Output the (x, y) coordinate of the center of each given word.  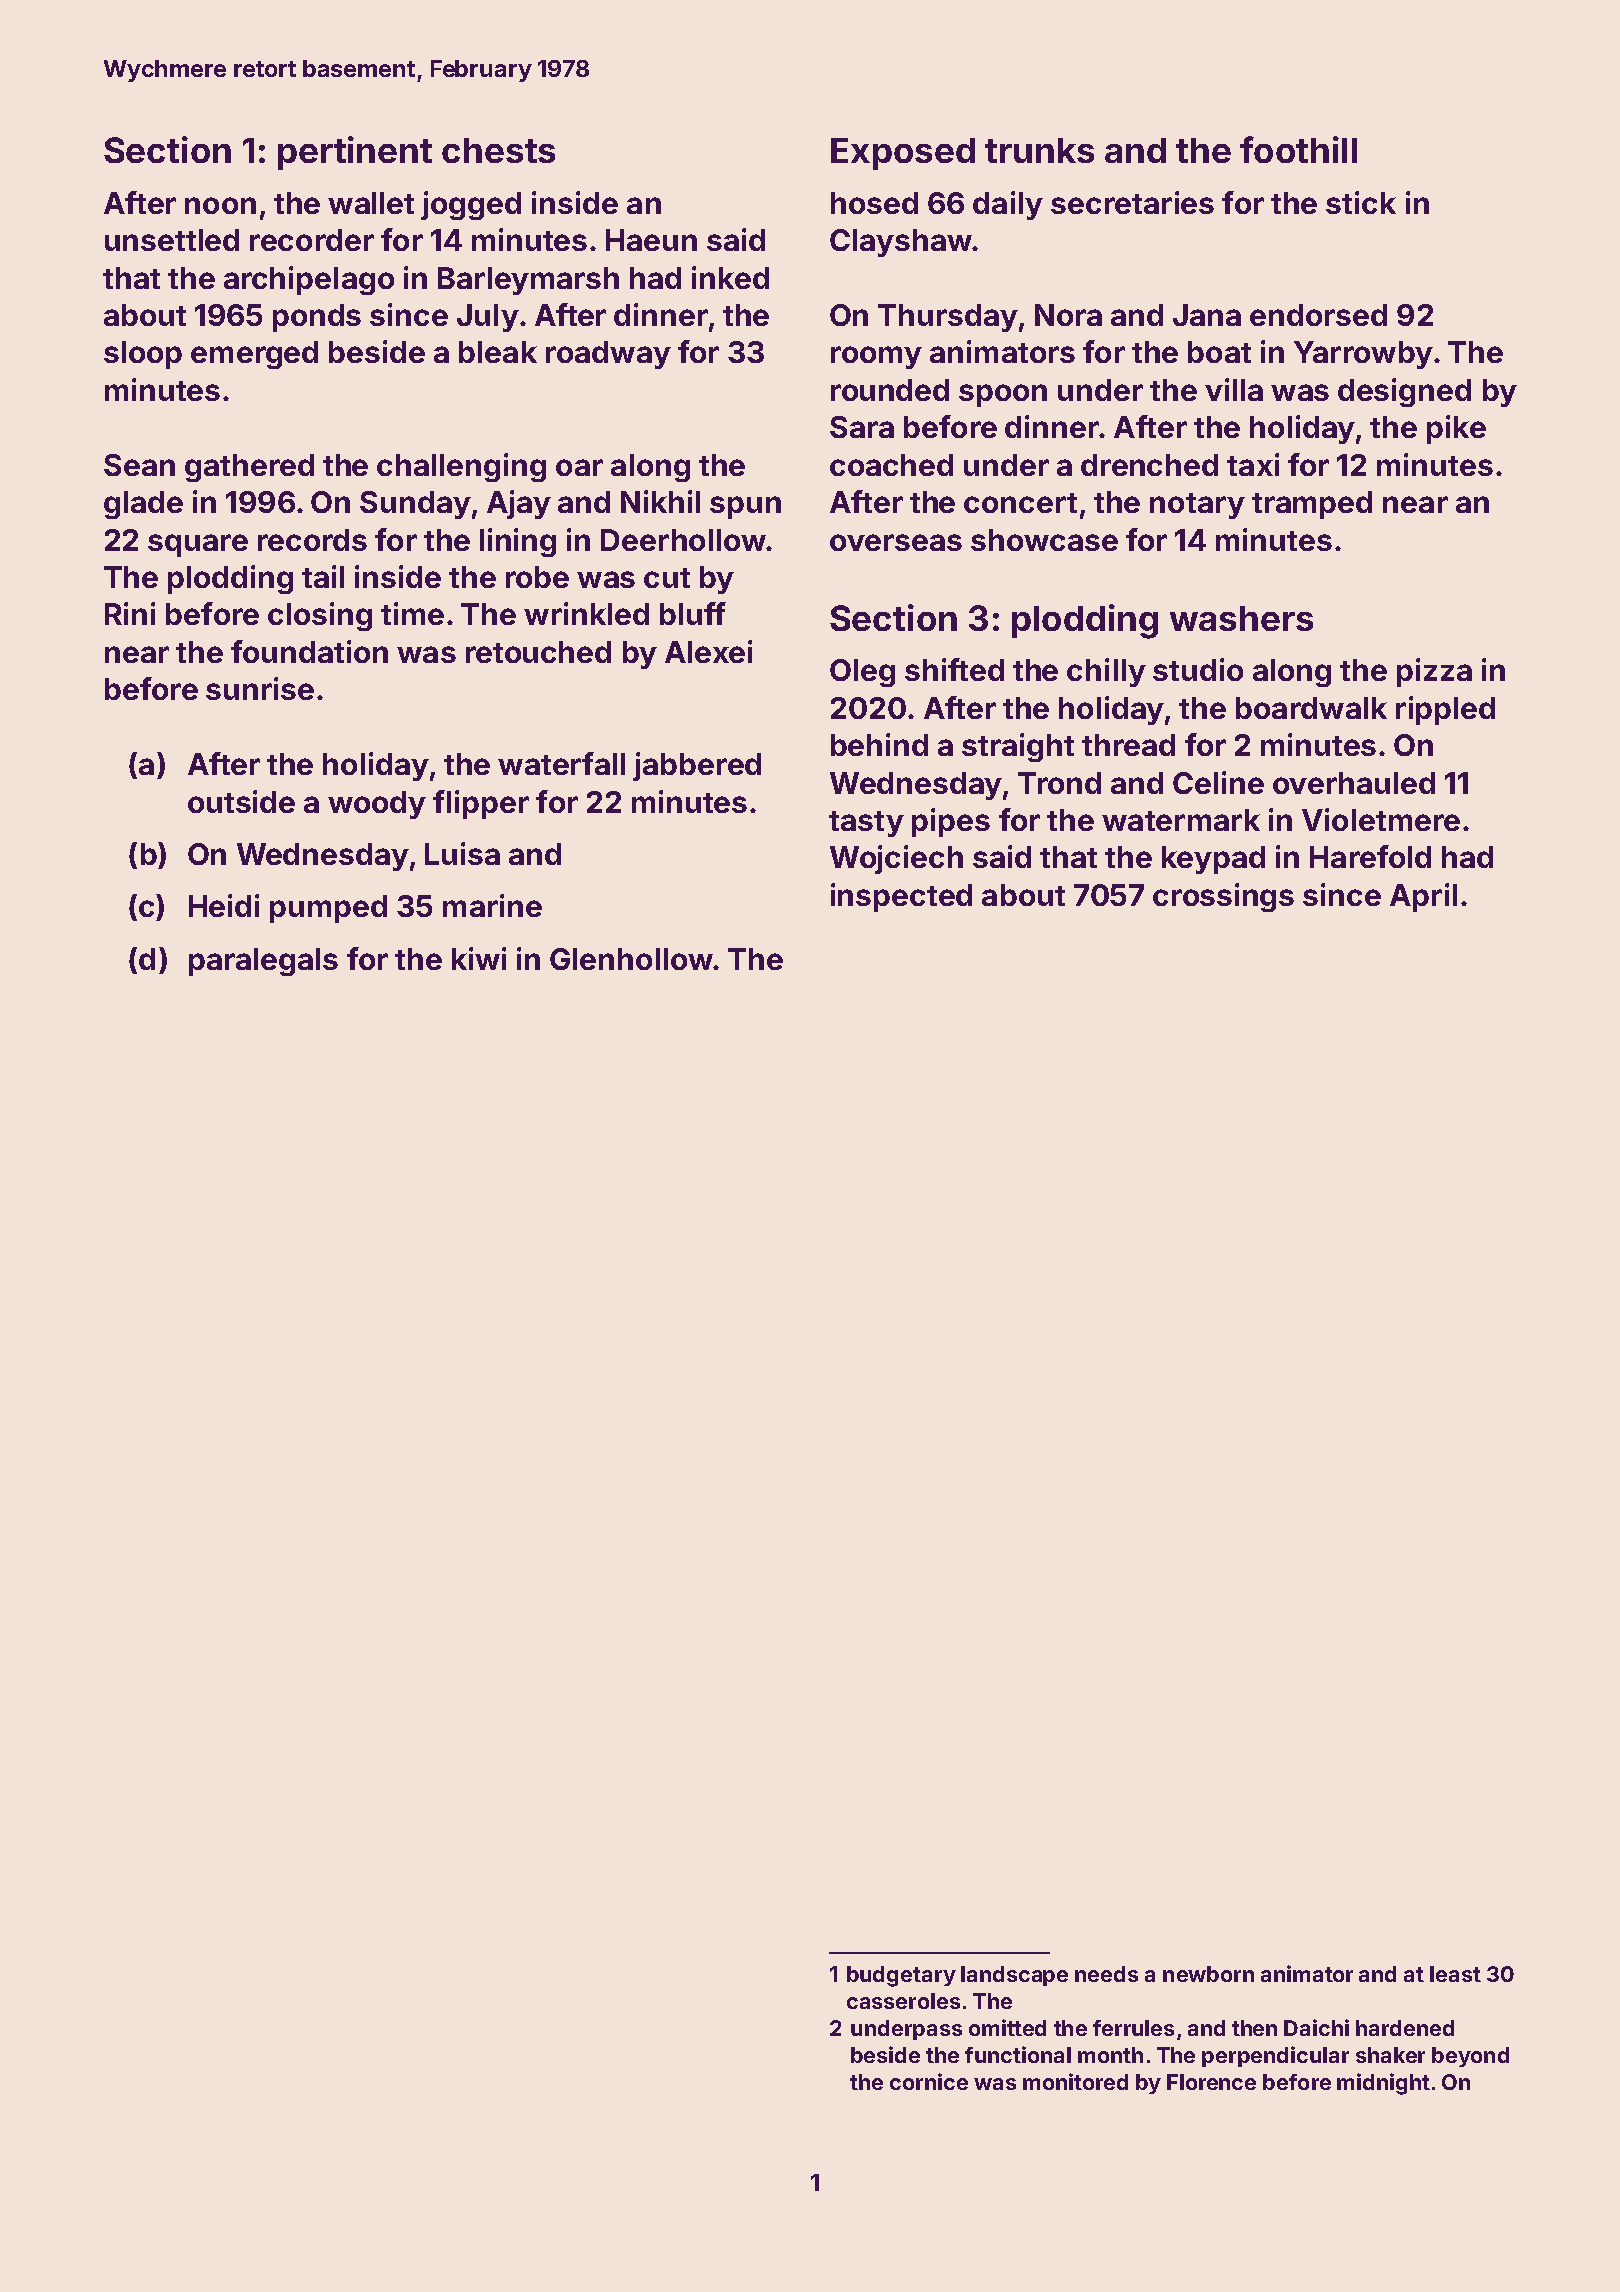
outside (241, 801)
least (1455, 1974)
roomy (876, 357)
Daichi (1316, 2027)
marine (492, 905)
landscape (1014, 1976)
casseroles (903, 2001)
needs (1106, 1974)
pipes (951, 822)
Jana (1207, 315)
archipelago (309, 280)
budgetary (901, 1976)
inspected (901, 897)
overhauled (1354, 783)
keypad (1213, 860)
